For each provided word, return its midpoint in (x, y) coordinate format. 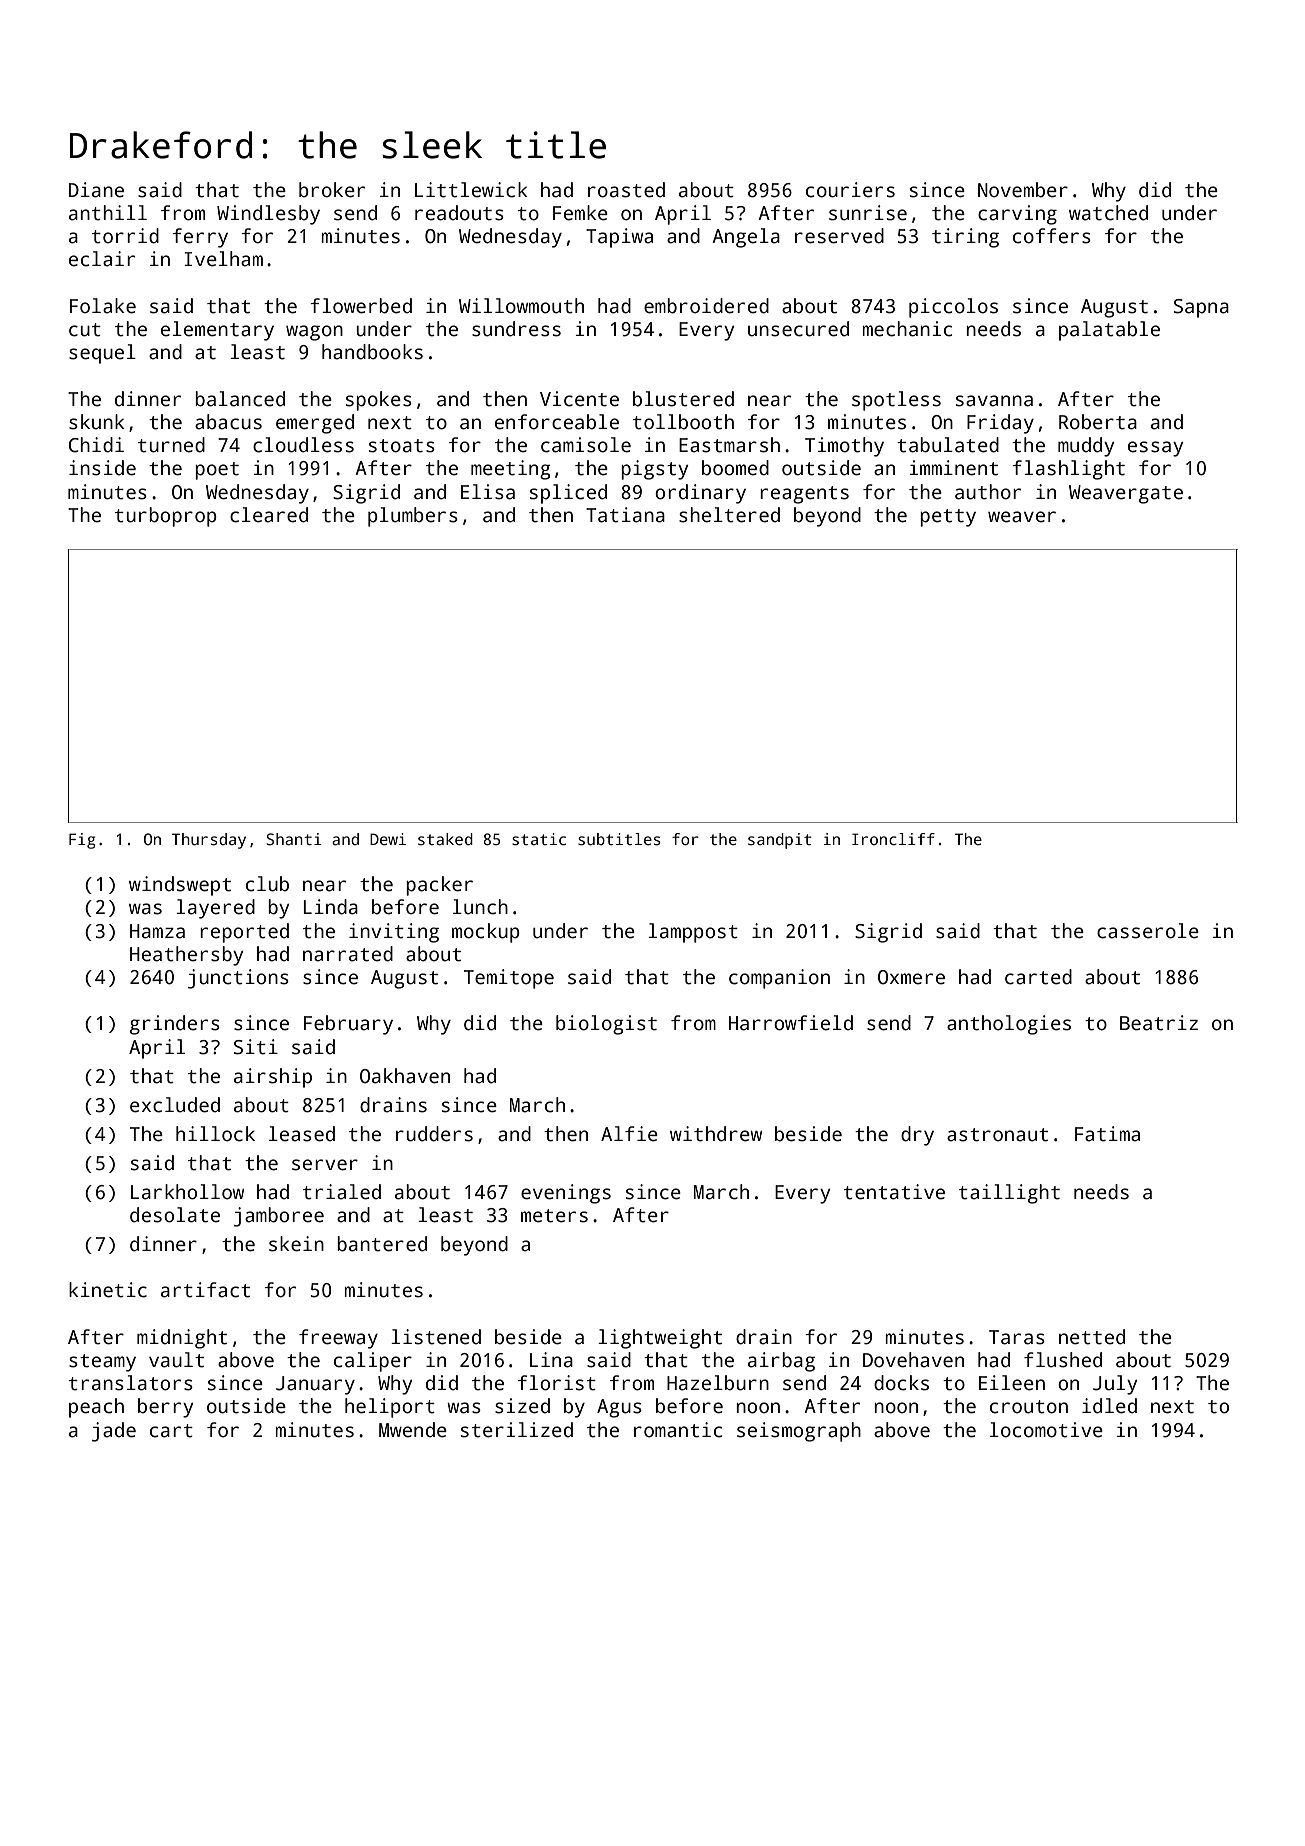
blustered (683, 399)
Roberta (1098, 422)
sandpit (780, 841)
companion (779, 979)
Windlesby (268, 215)
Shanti (294, 839)
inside (102, 468)
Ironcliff (893, 839)
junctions (238, 979)
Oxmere (911, 977)
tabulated (948, 445)
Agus (619, 1408)
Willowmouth (521, 306)
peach (96, 1408)
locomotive (1046, 1430)
